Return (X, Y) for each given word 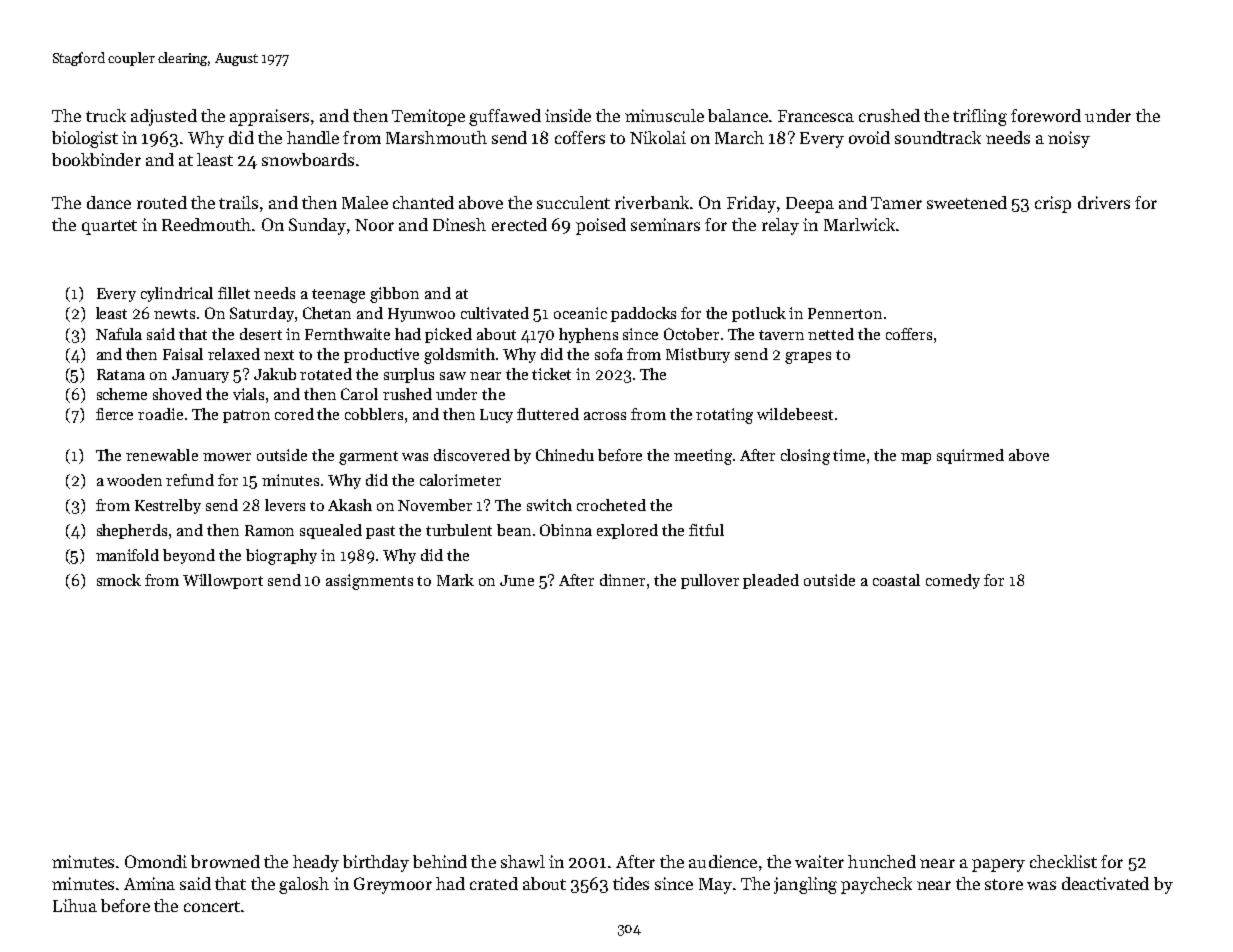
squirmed (970, 456)
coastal (896, 580)
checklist (1063, 861)
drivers (1104, 202)
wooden (134, 480)
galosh (304, 885)
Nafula (119, 334)
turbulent (459, 530)
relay (780, 226)
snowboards (308, 159)
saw (453, 376)
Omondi (156, 861)
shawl (523, 861)
